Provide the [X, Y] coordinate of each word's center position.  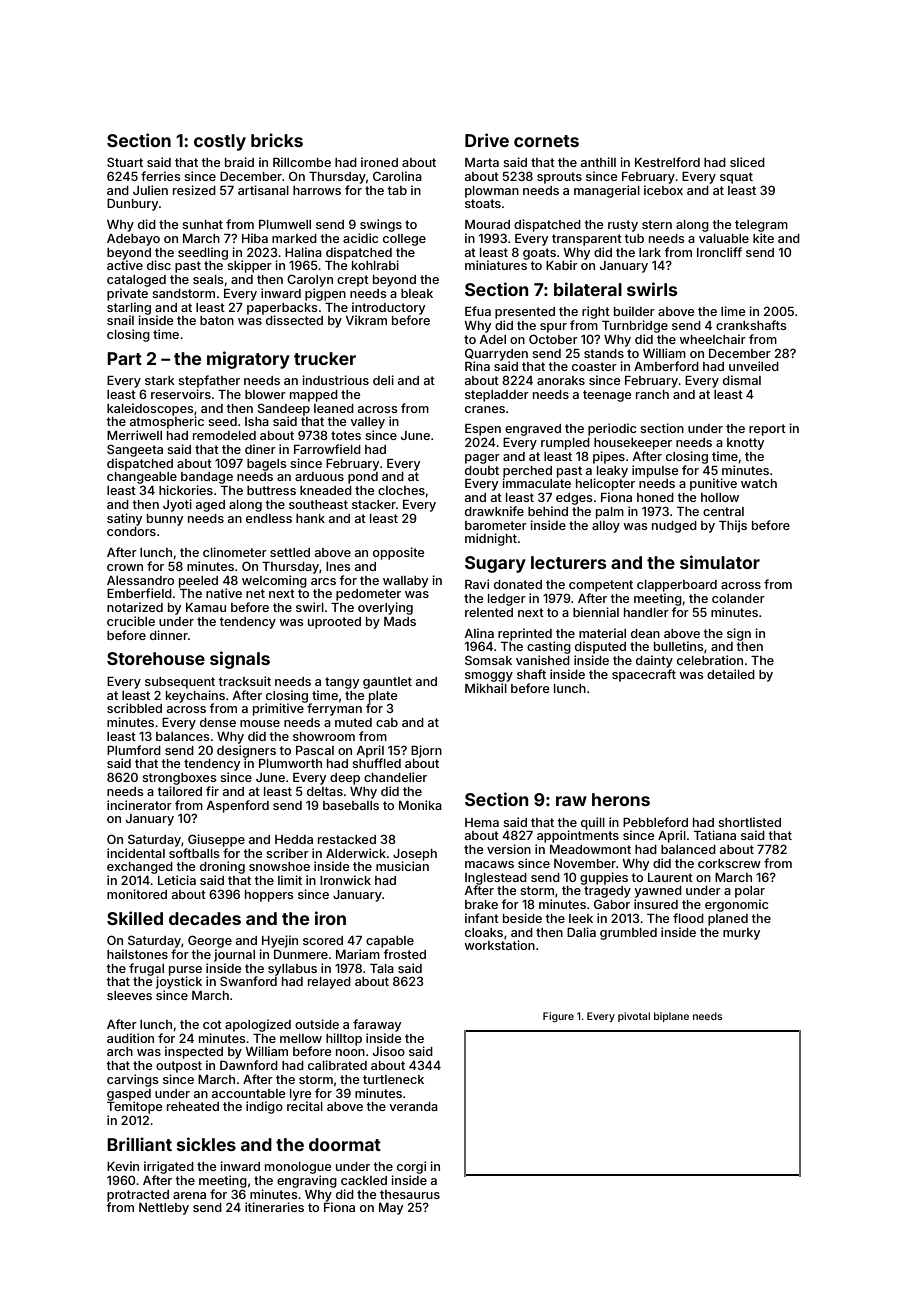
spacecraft [644, 675]
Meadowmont [590, 849]
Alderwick [356, 853]
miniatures [496, 265]
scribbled [134, 708]
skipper [249, 266]
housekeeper [633, 444]
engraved [533, 430]
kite [763, 238]
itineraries [274, 1207]
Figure [558, 1017]
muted [353, 722]
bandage [207, 478]
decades [205, 918]
